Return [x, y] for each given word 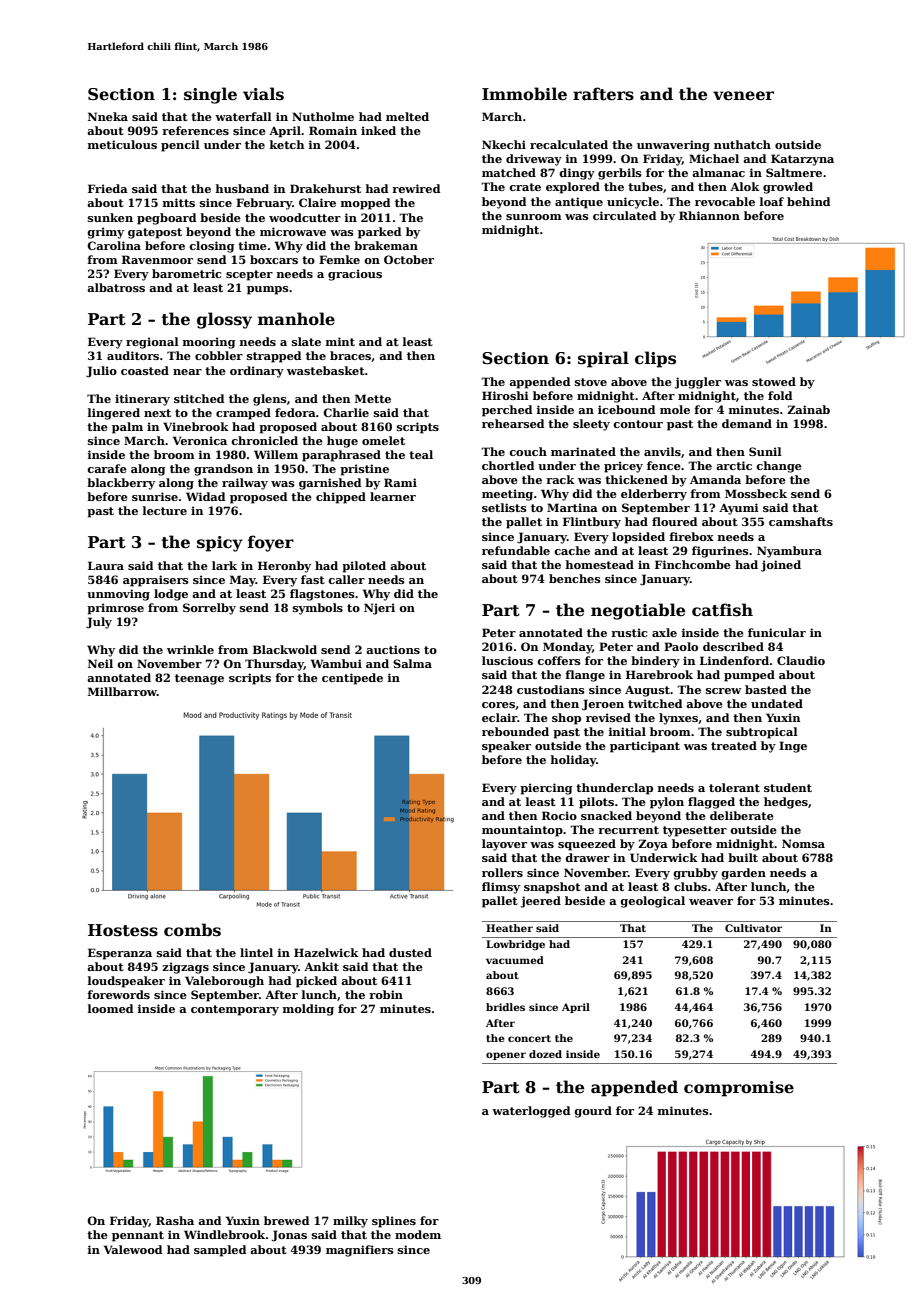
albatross [116, 287]
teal [421, 454]
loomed [110, 1008]
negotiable [638, 611]
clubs [690, 886]
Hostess [123, 930]
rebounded [515, 731]
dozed [545, 1054]
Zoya [653, 845]
